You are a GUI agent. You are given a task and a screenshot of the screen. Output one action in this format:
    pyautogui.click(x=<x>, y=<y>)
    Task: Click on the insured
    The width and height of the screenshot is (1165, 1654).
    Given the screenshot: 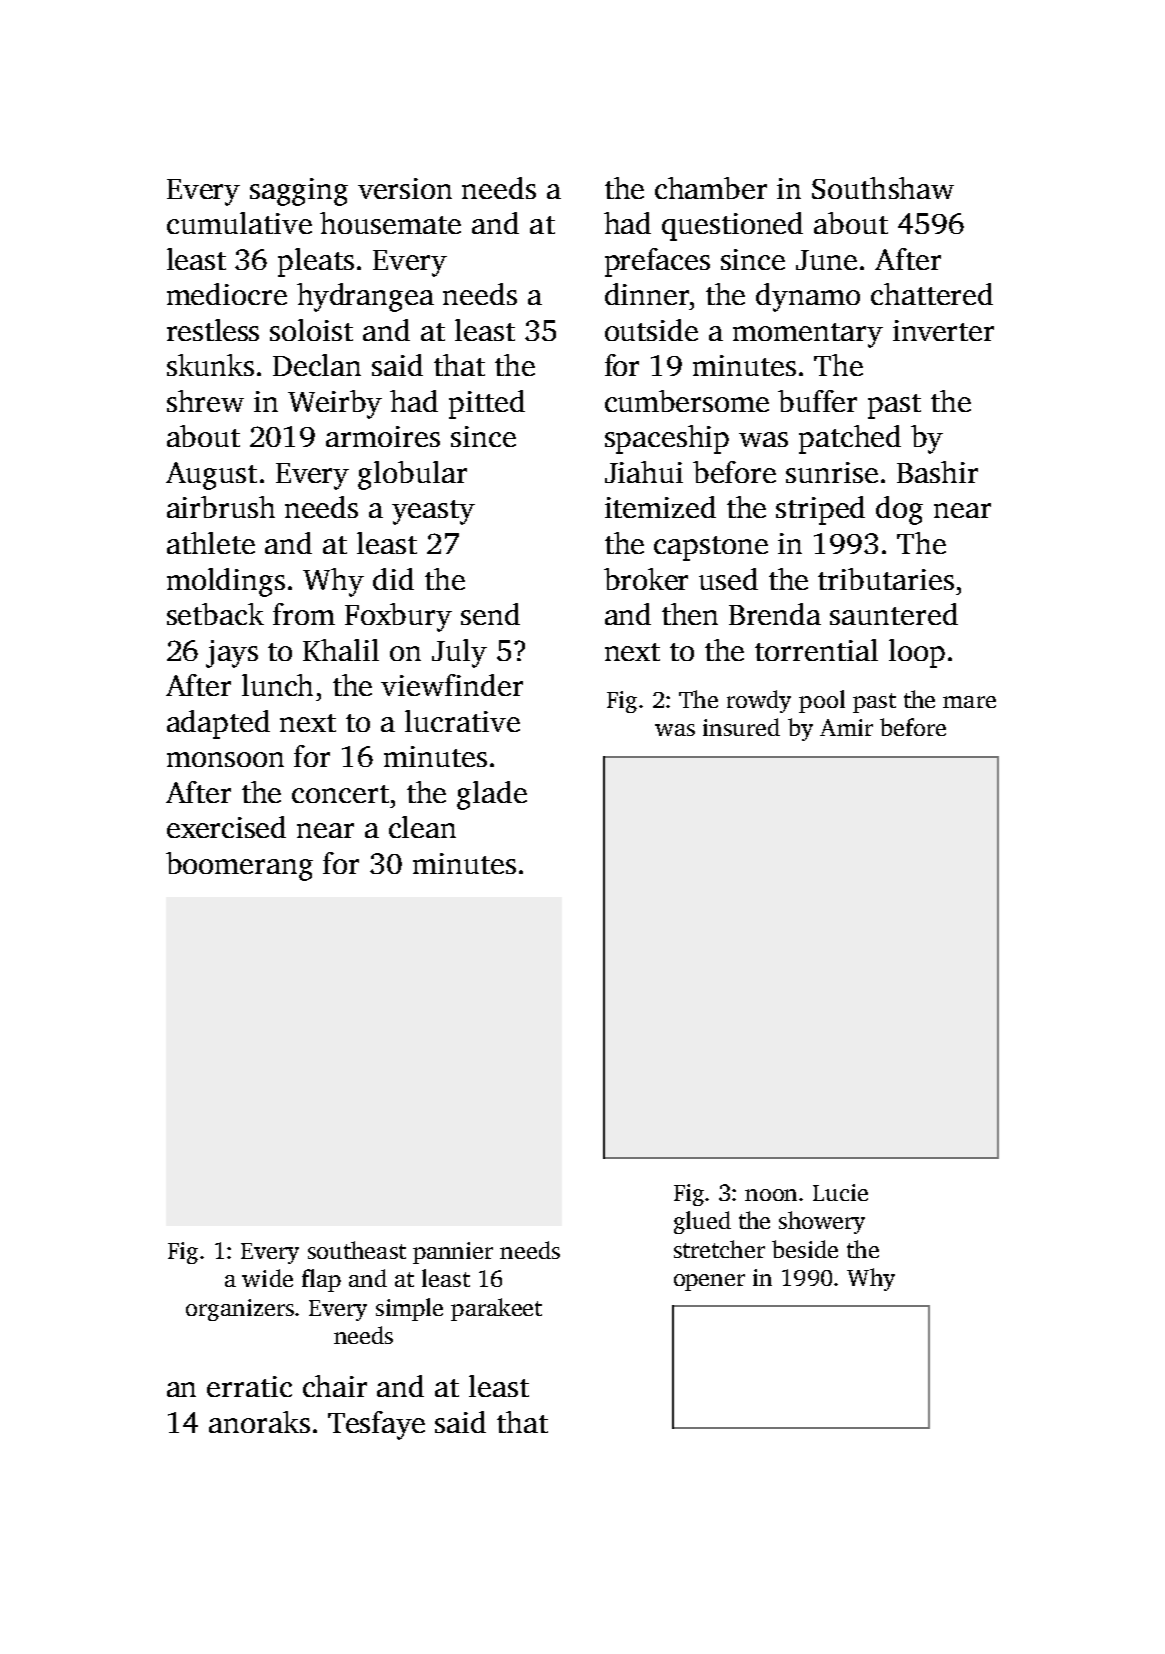 What is the action you would take?
    pyautogui.click(x=741, y=727)
